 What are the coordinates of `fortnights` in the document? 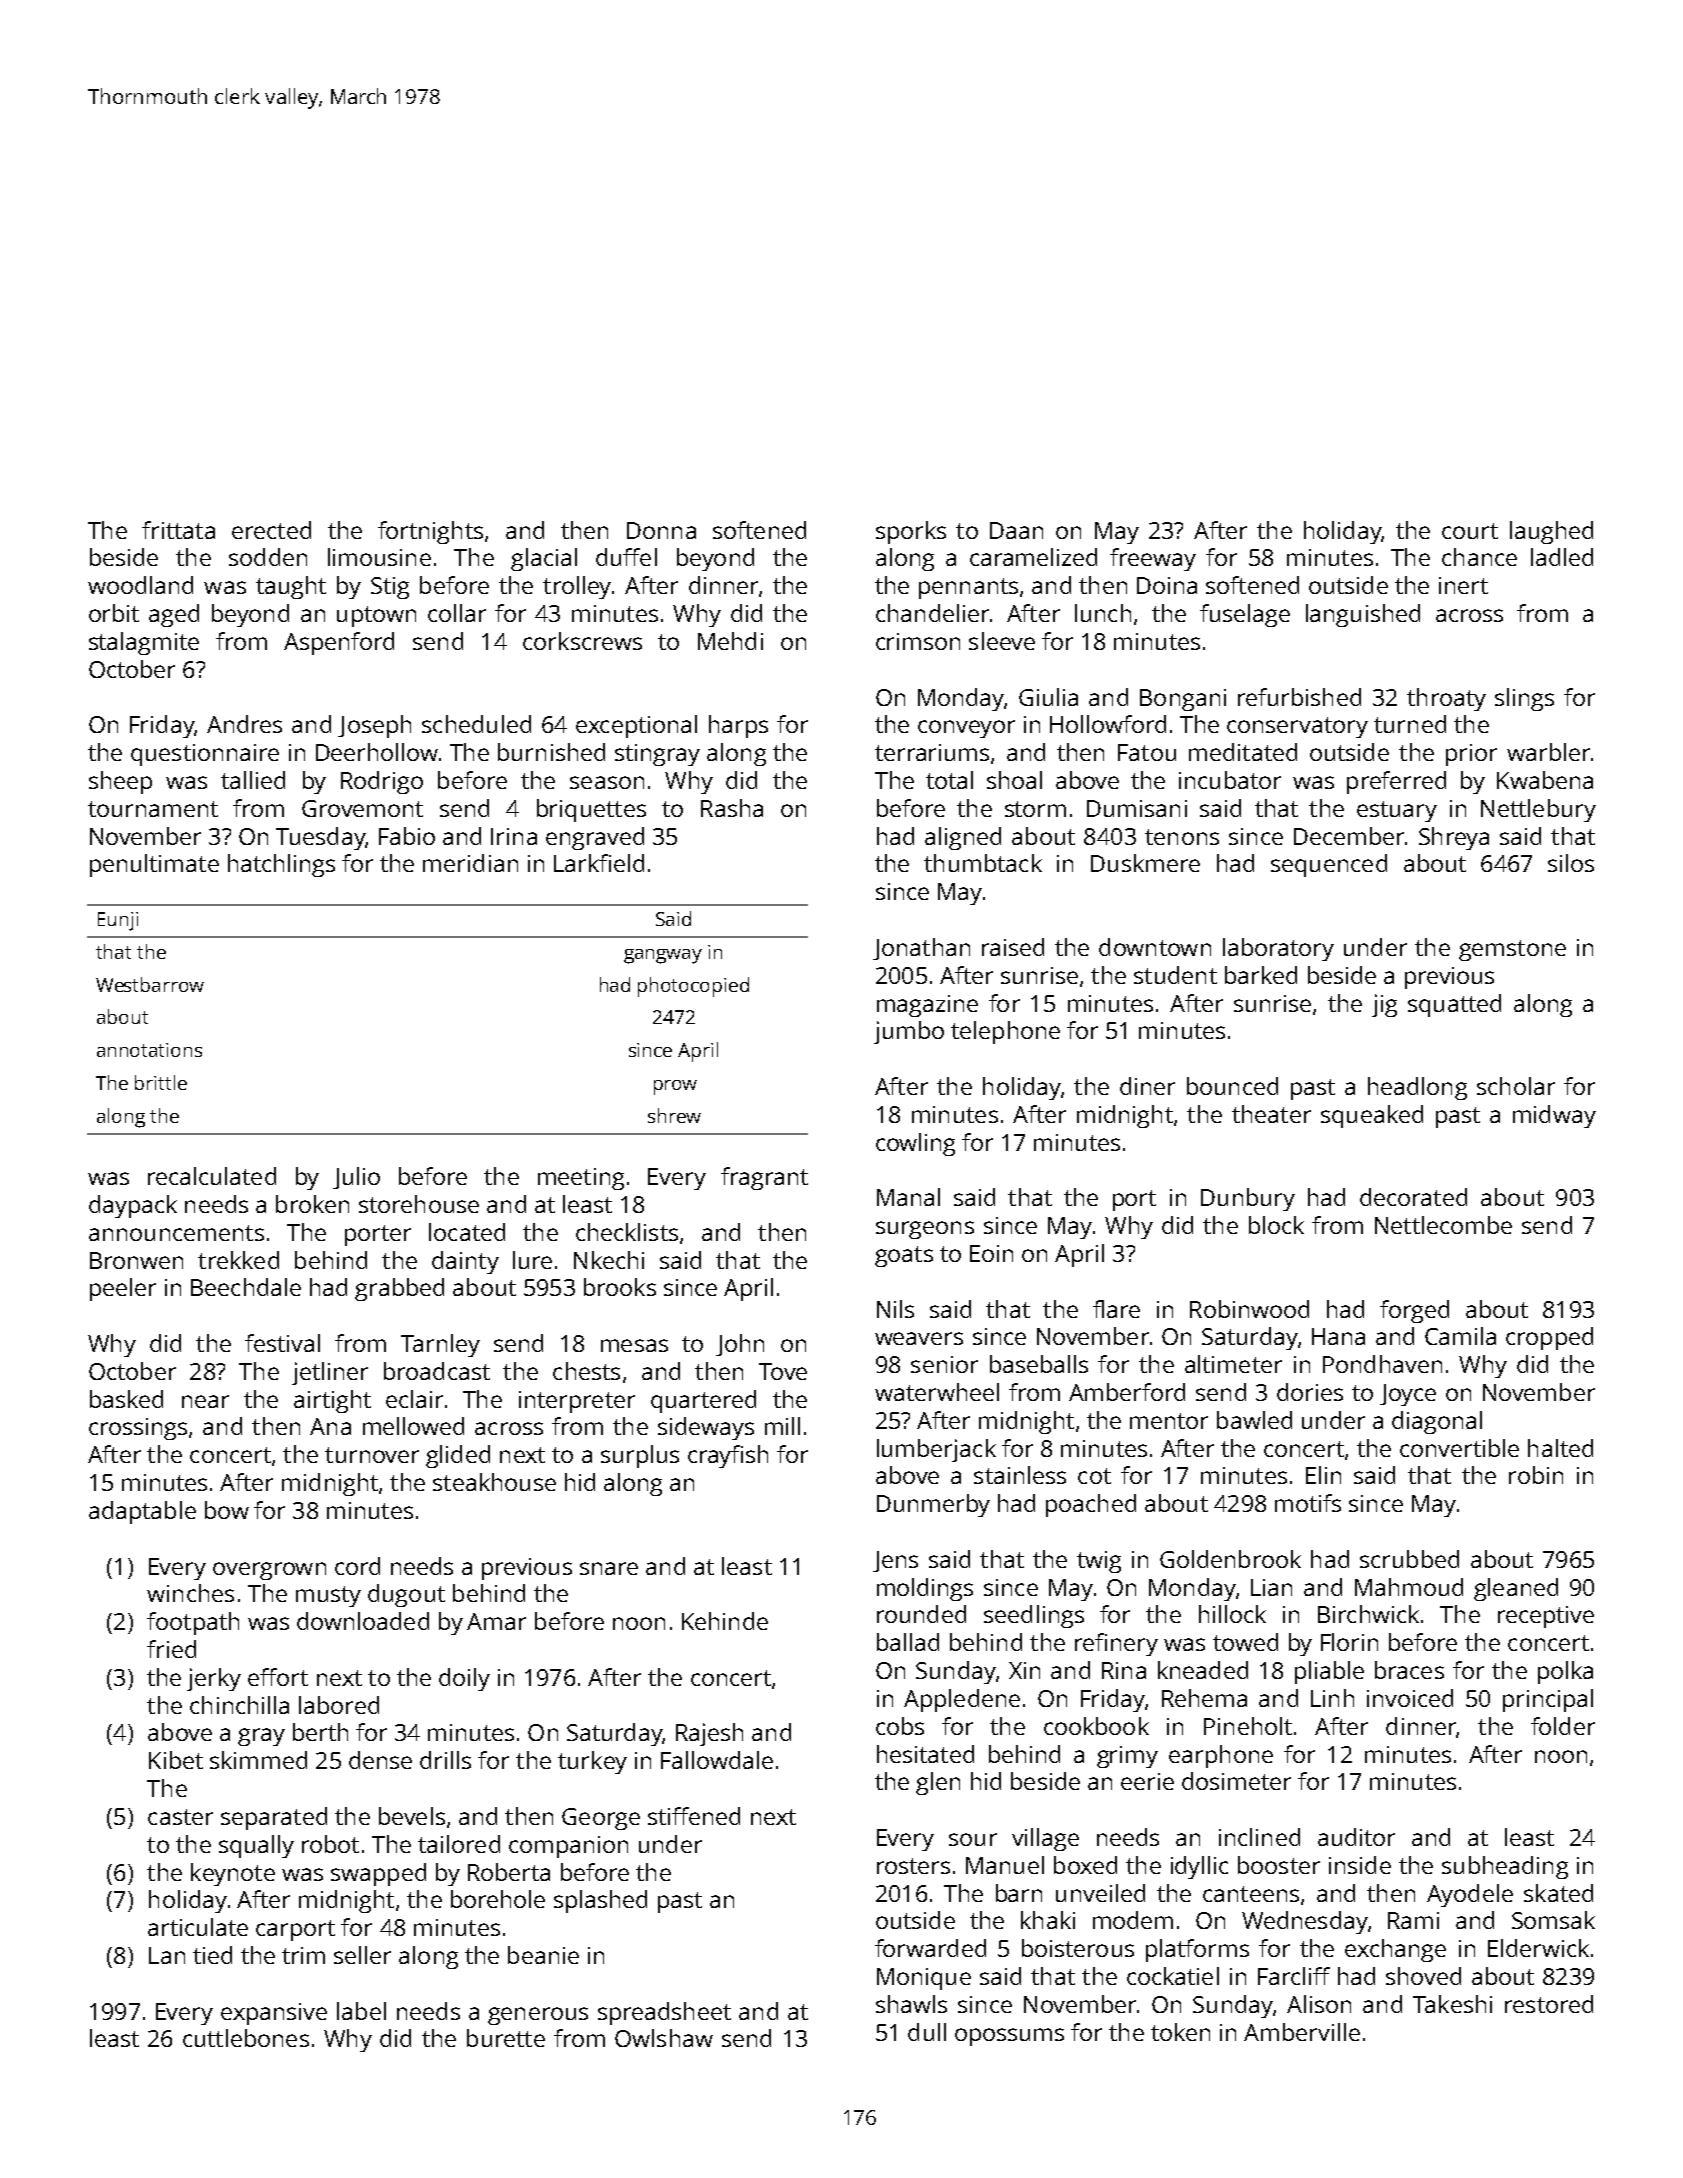 It's located at (430, 532).
